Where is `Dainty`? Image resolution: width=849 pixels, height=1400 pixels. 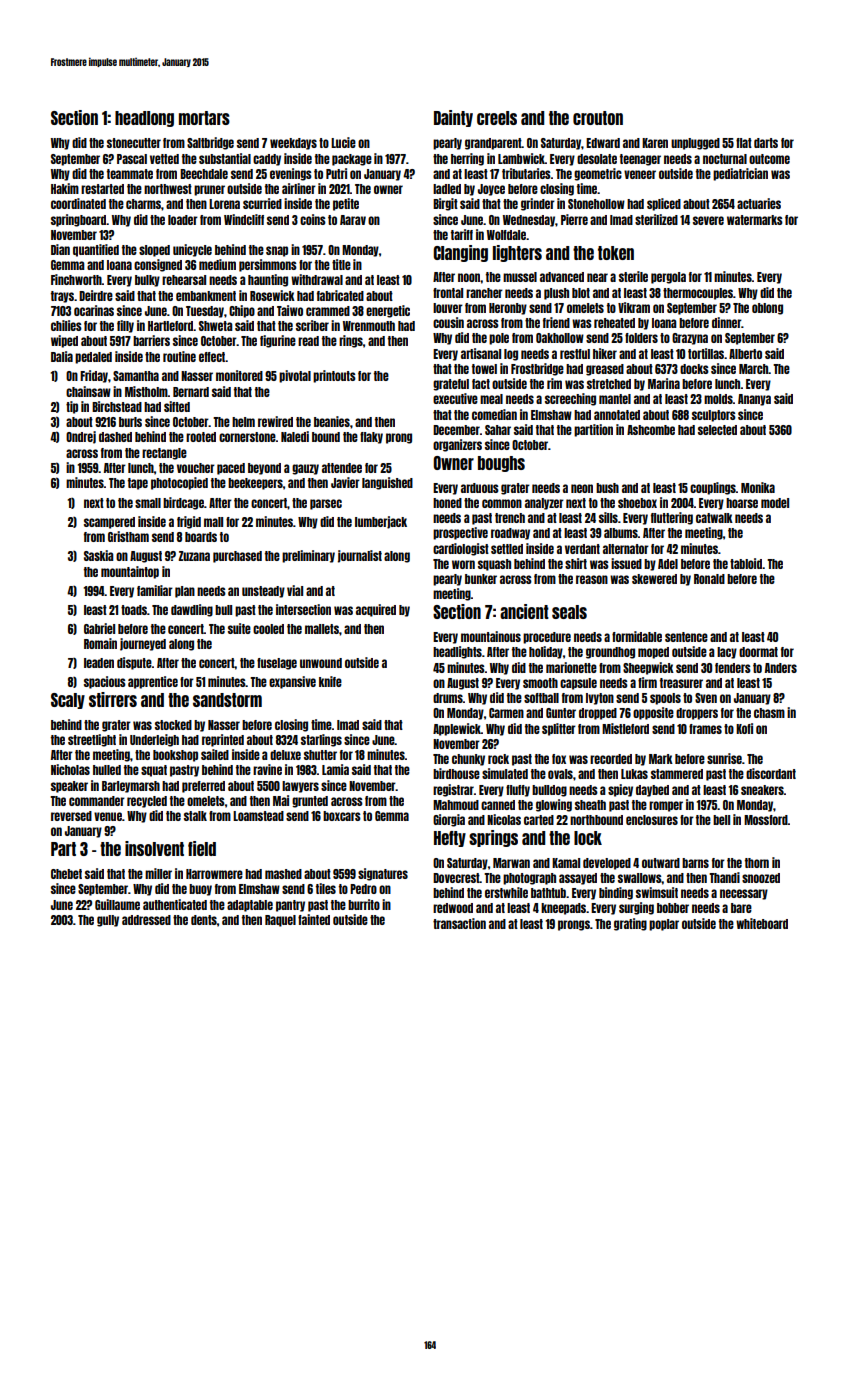
Dainty is located at coordinates (453, 118).
